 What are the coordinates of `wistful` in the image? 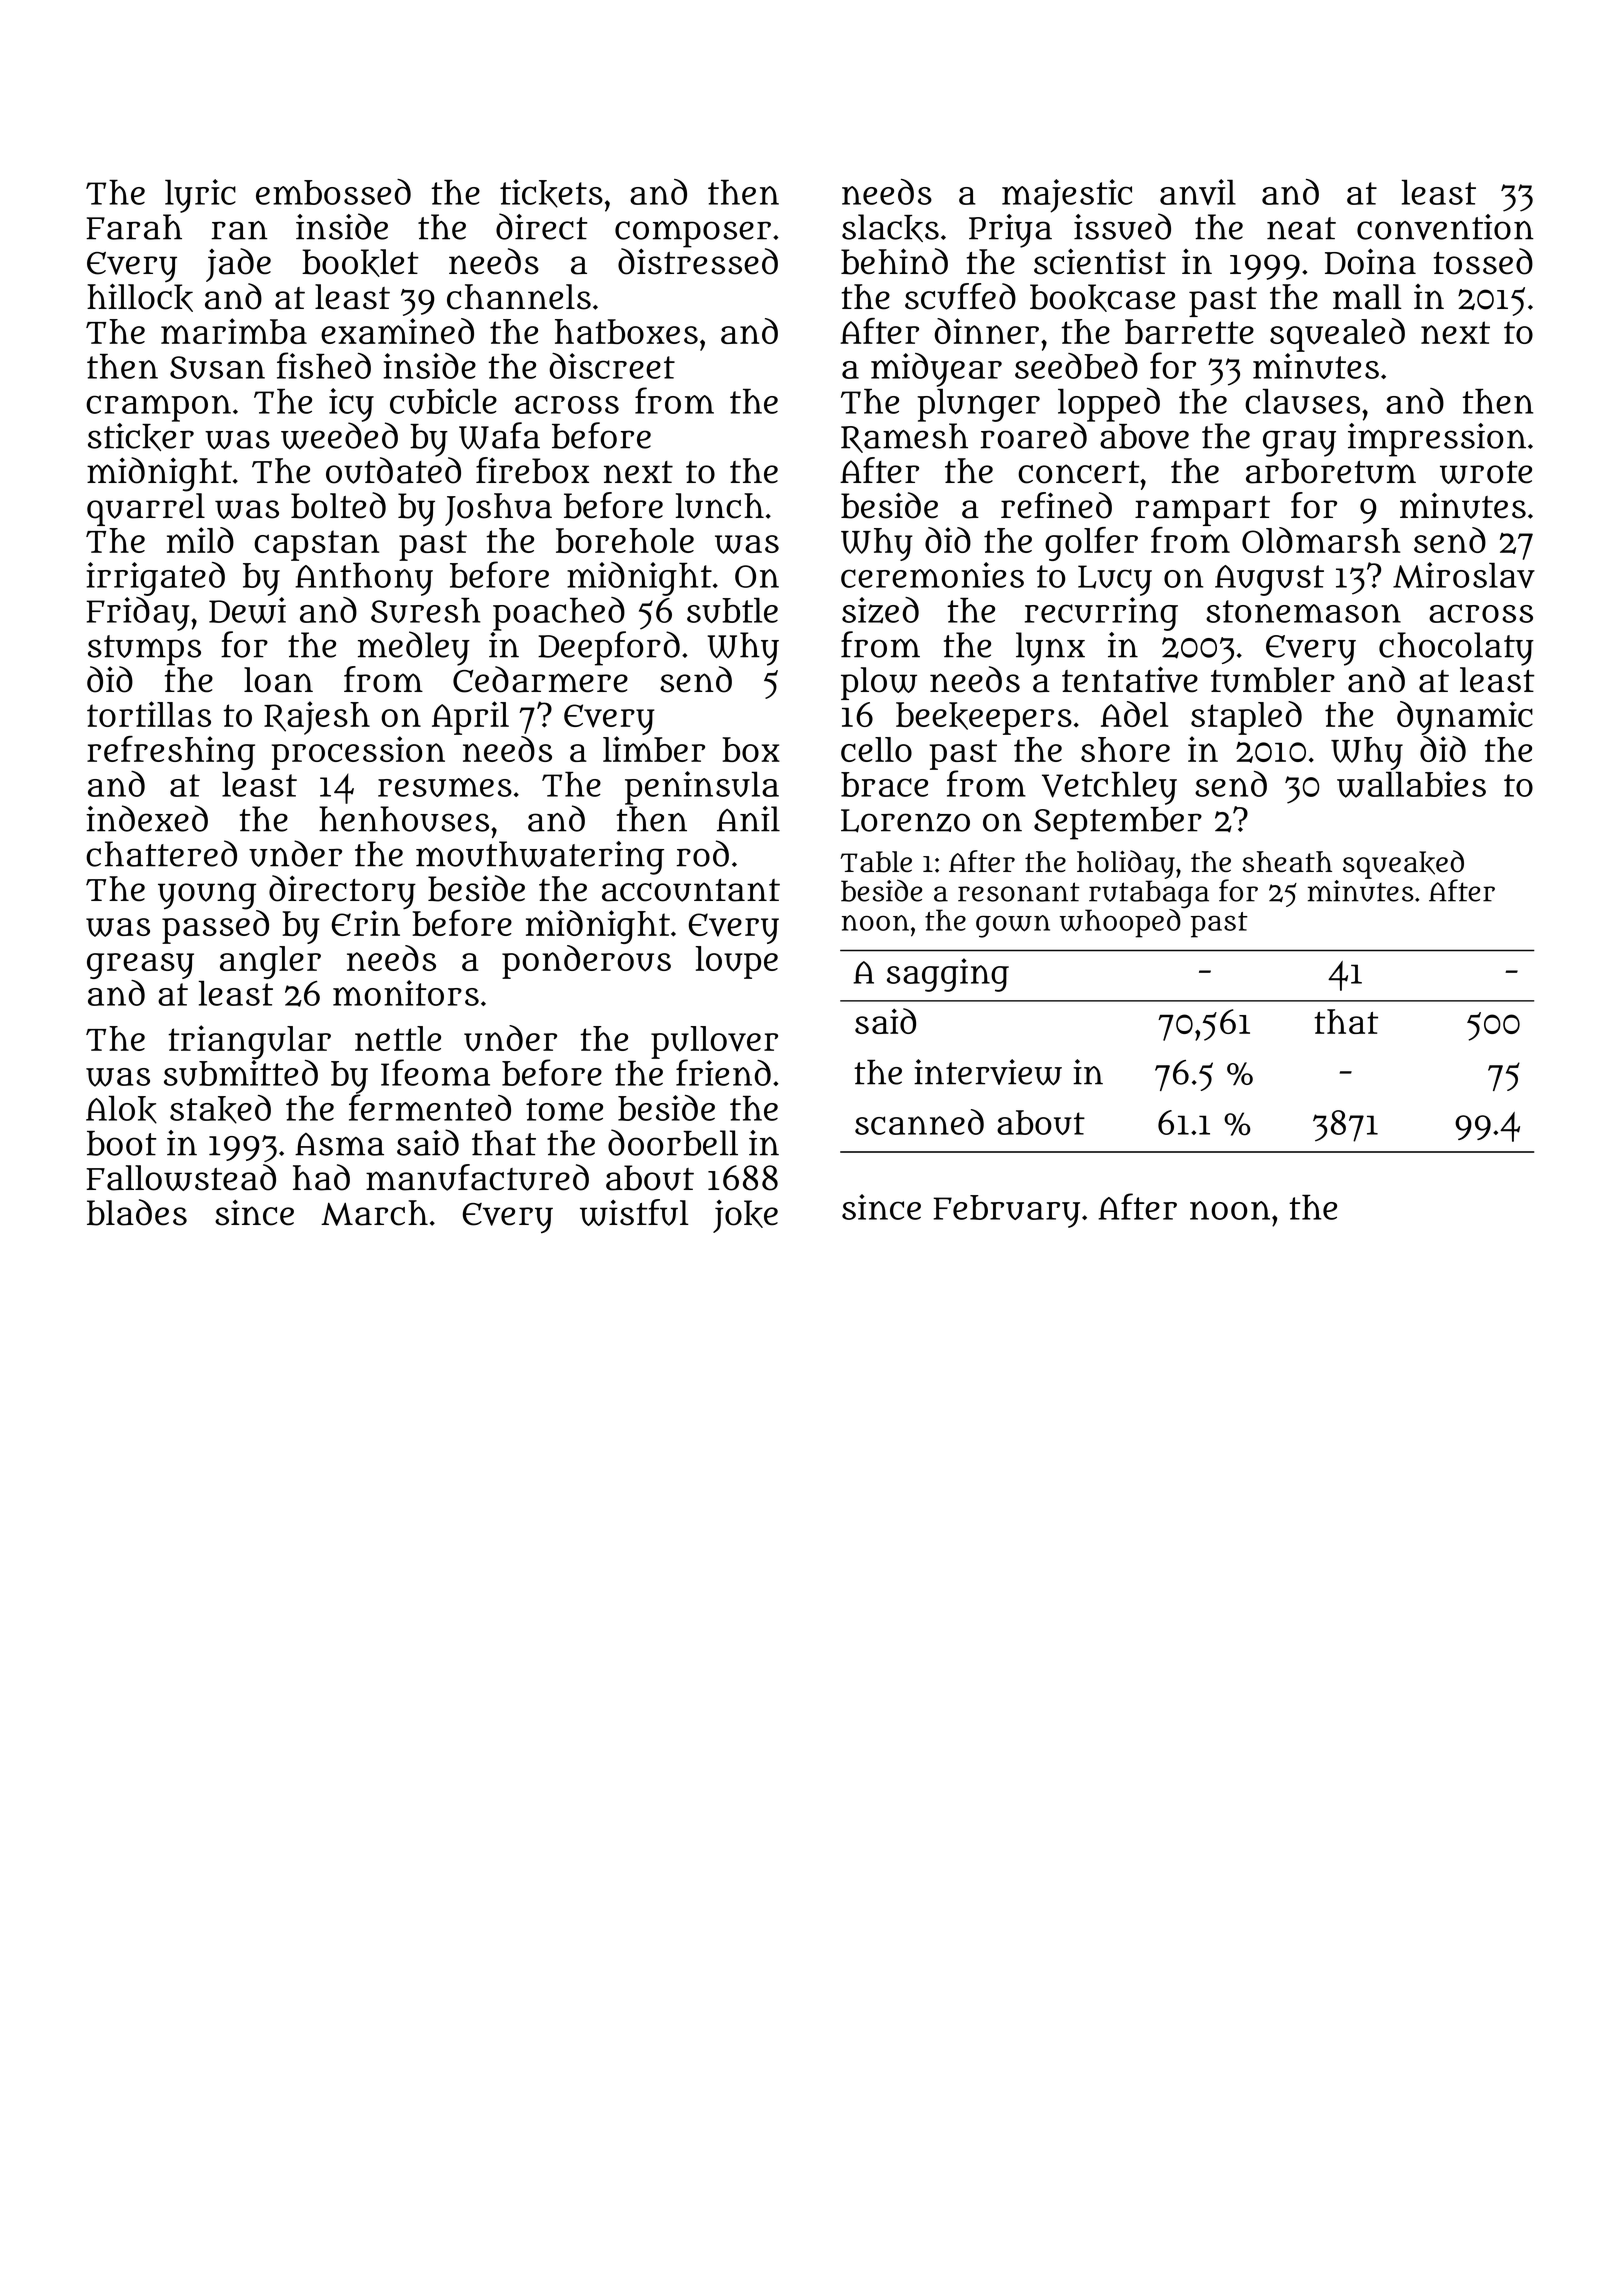 It's located at (634, 1212).
